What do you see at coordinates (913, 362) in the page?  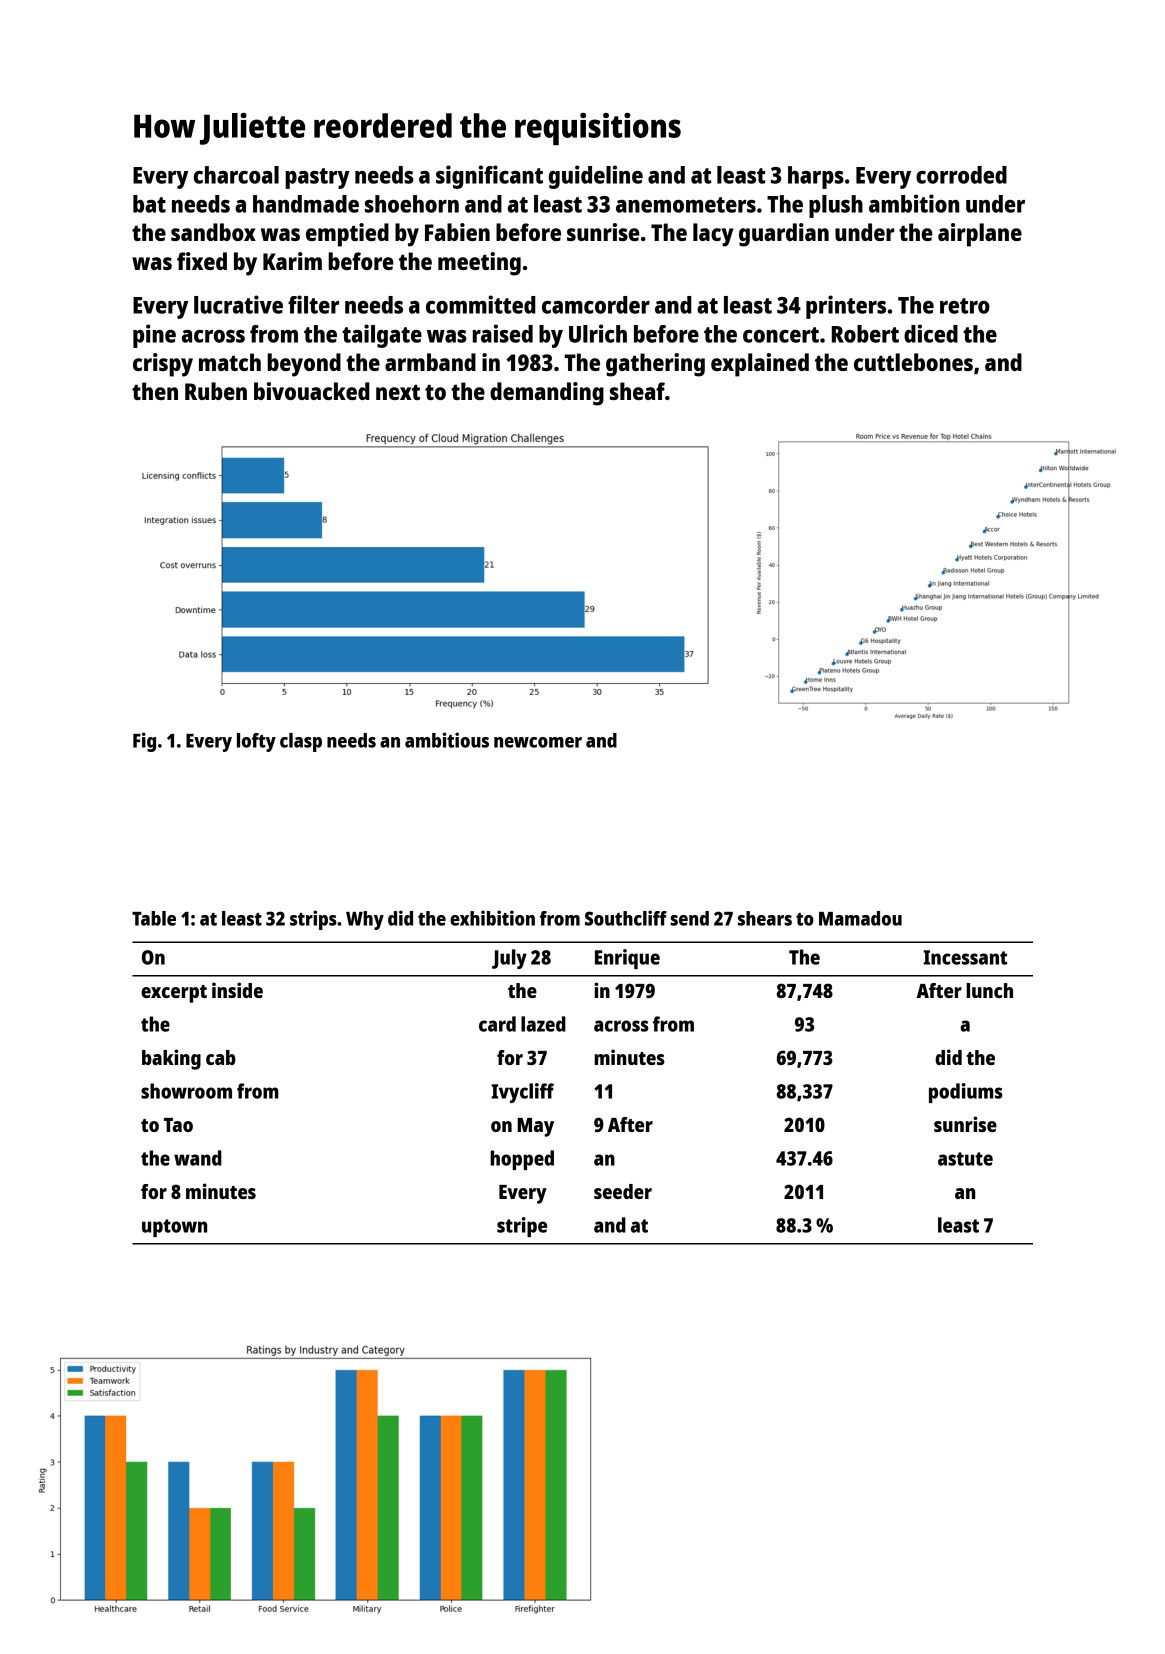 I see `cuttlebones` at bounding box center [913, 362].
